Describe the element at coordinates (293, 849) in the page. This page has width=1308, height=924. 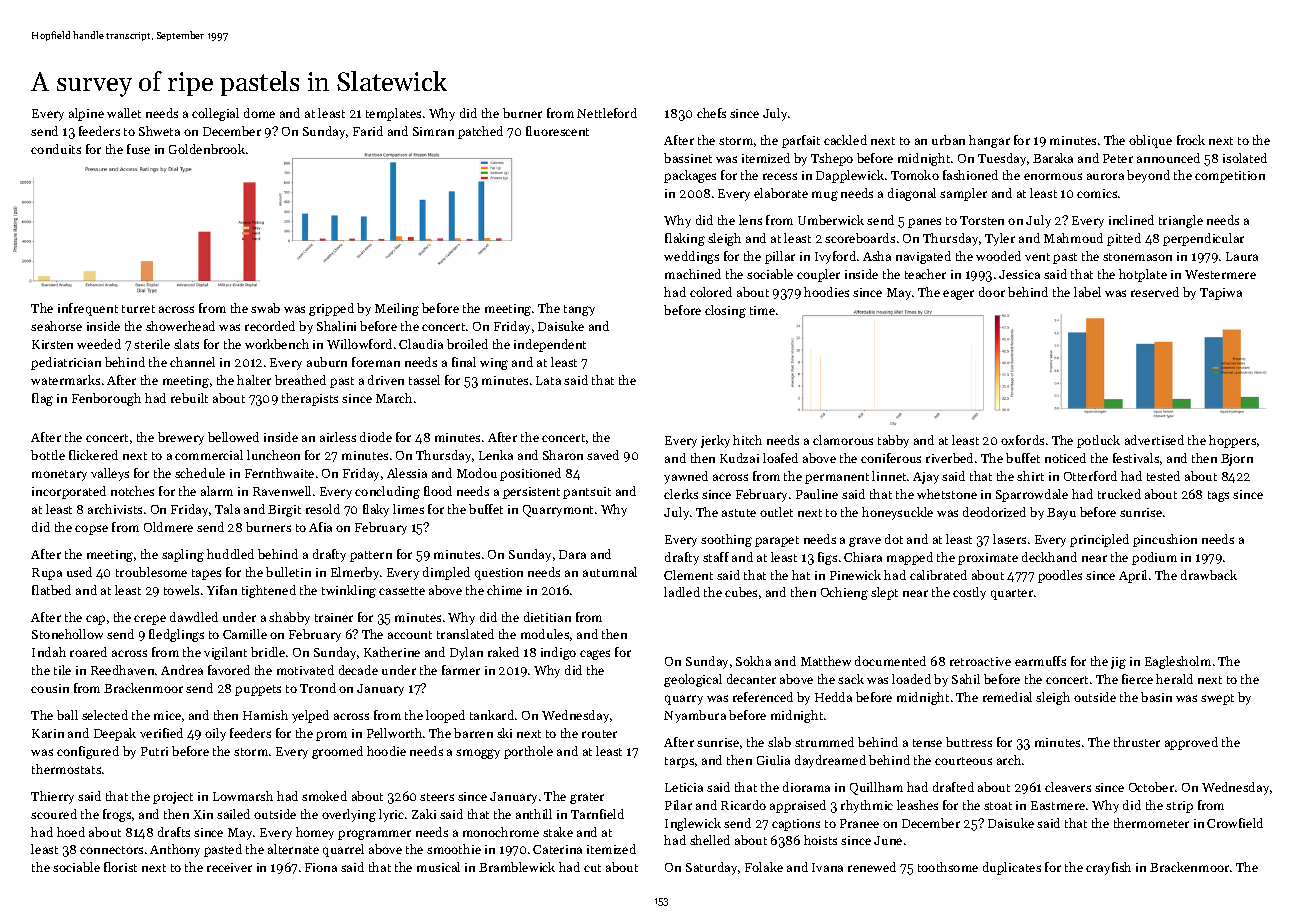
I see `alternate` at that location.
